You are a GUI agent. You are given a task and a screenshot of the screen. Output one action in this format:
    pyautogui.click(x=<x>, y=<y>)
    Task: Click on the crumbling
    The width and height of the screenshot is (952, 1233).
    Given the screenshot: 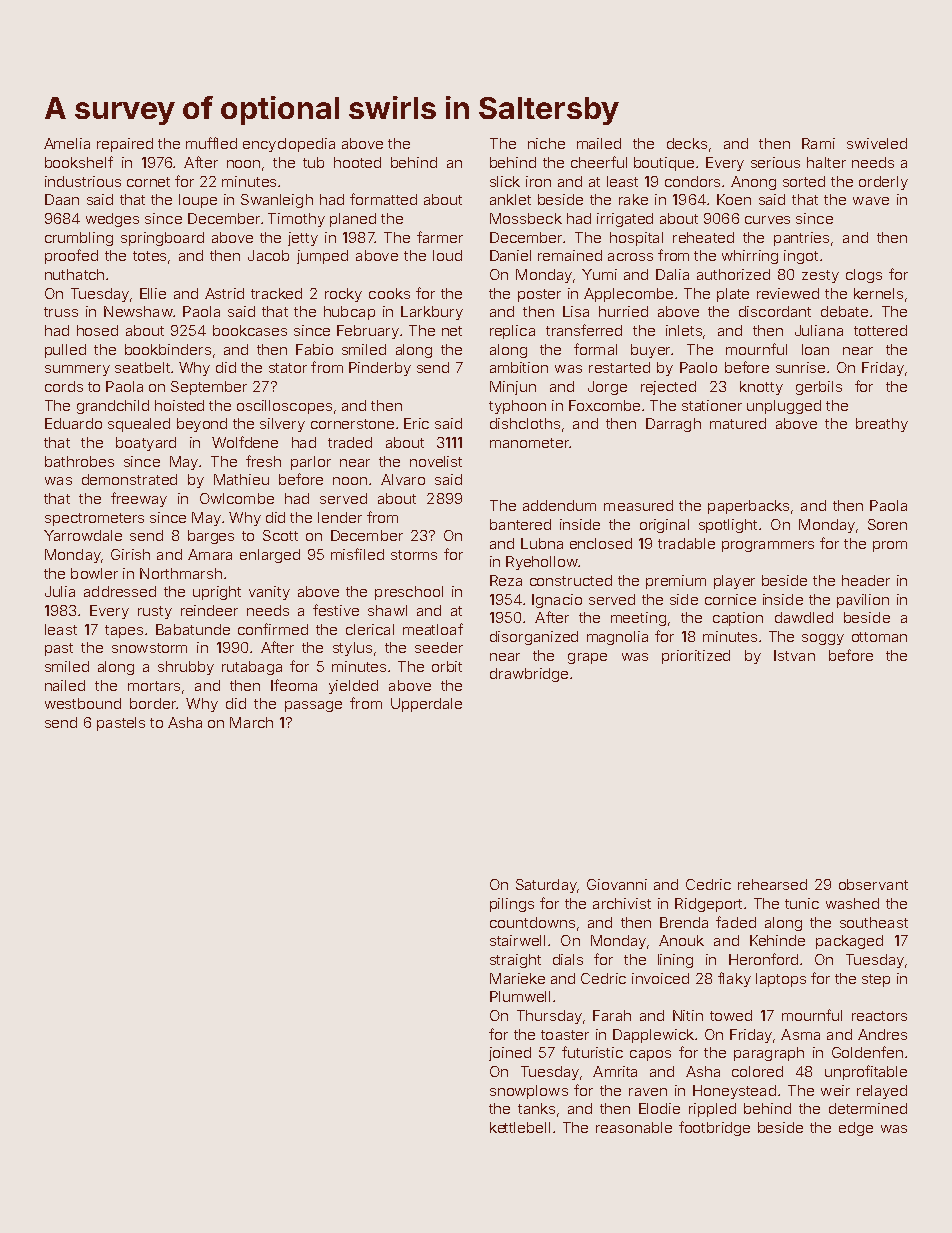 What is the action you would take?
    pyautogui.click(x=79, y=239)
